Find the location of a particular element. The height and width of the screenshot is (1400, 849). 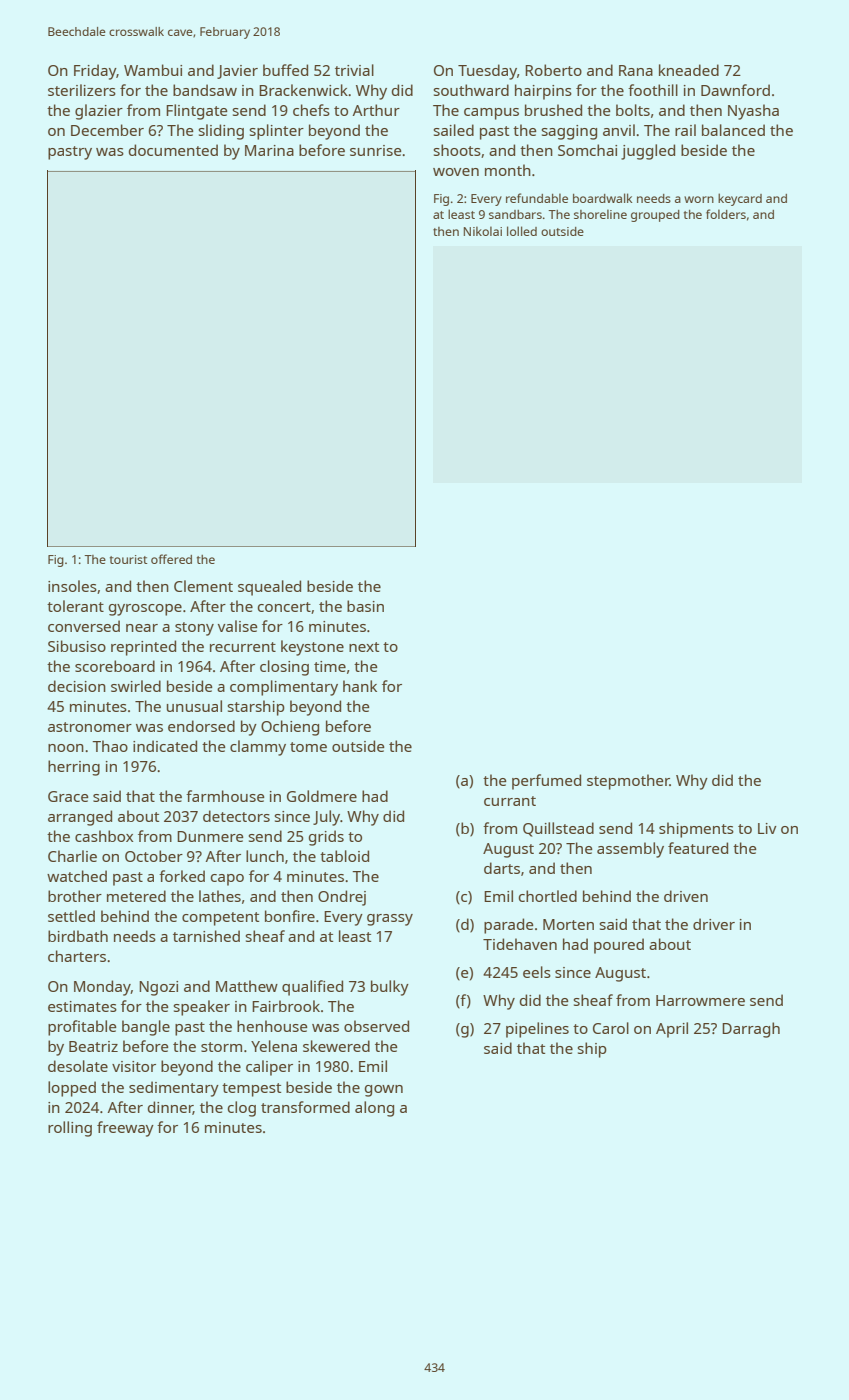

Fairbrook is located at coordinates (286, 1006).
